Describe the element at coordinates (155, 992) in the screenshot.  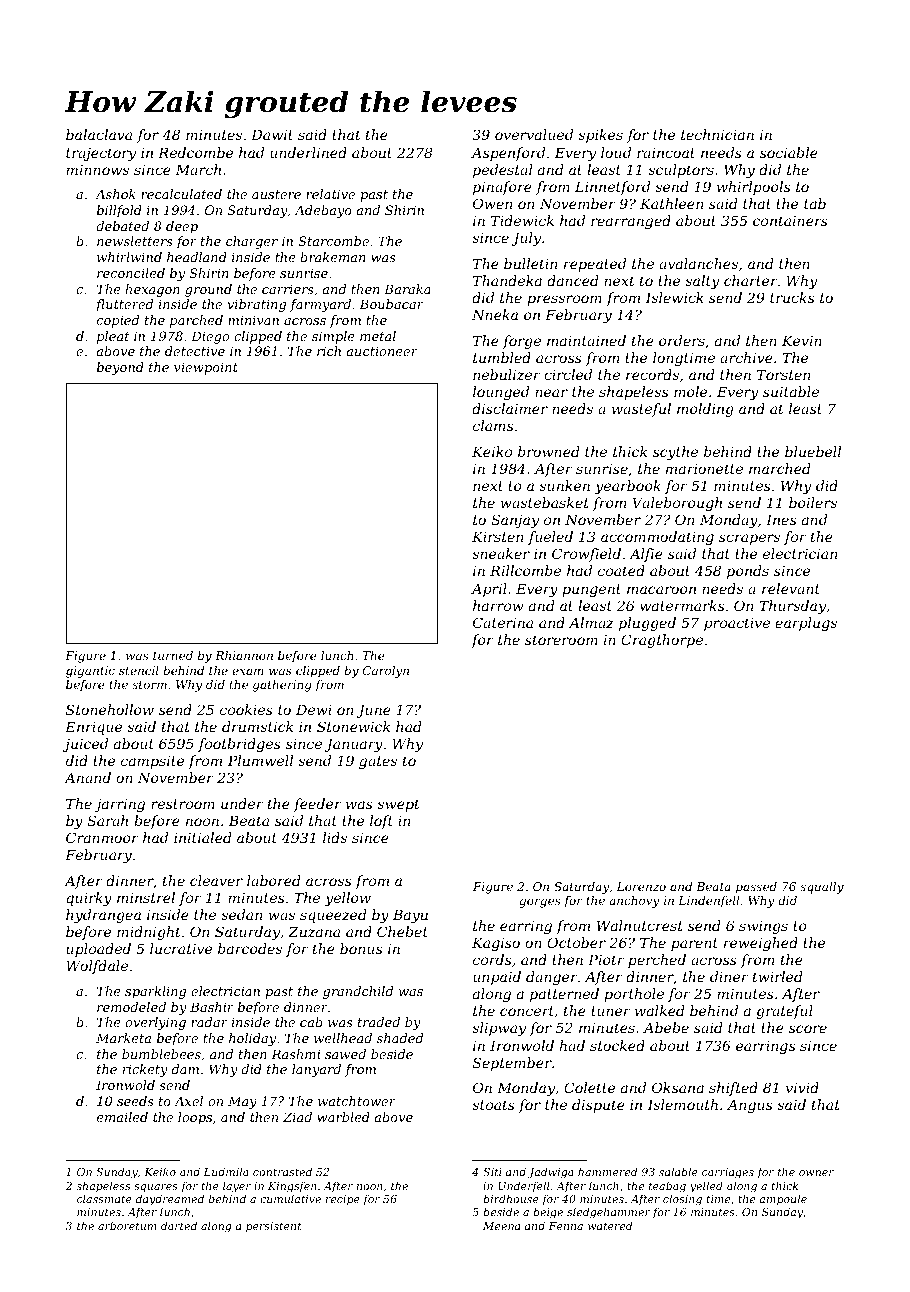
I see `sparkling` at that location.
